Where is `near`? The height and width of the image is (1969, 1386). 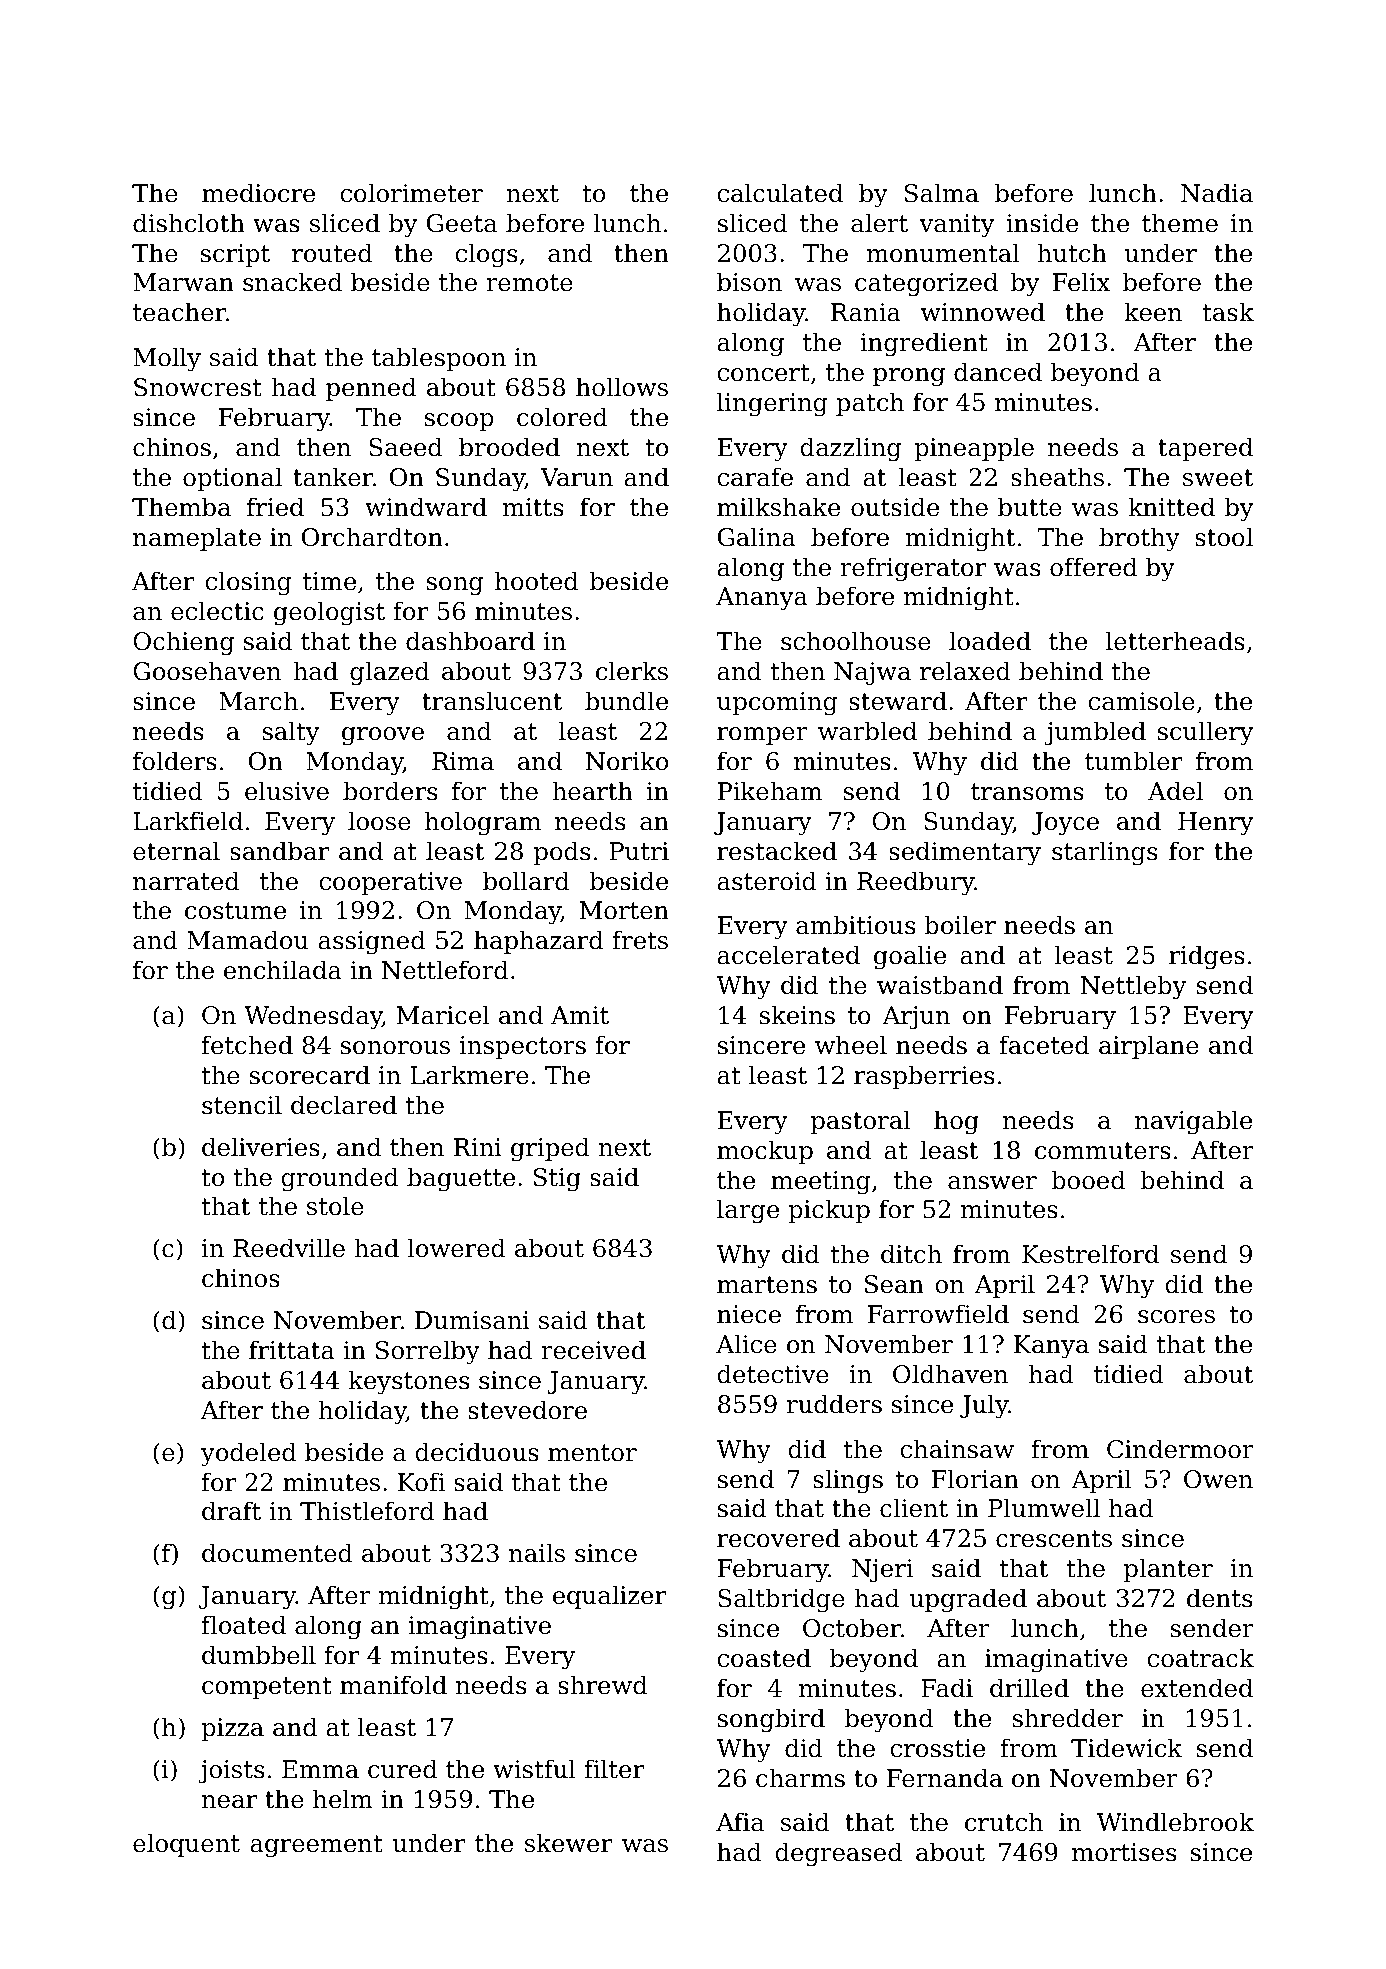
near is located at coordinates (229, 1802).
